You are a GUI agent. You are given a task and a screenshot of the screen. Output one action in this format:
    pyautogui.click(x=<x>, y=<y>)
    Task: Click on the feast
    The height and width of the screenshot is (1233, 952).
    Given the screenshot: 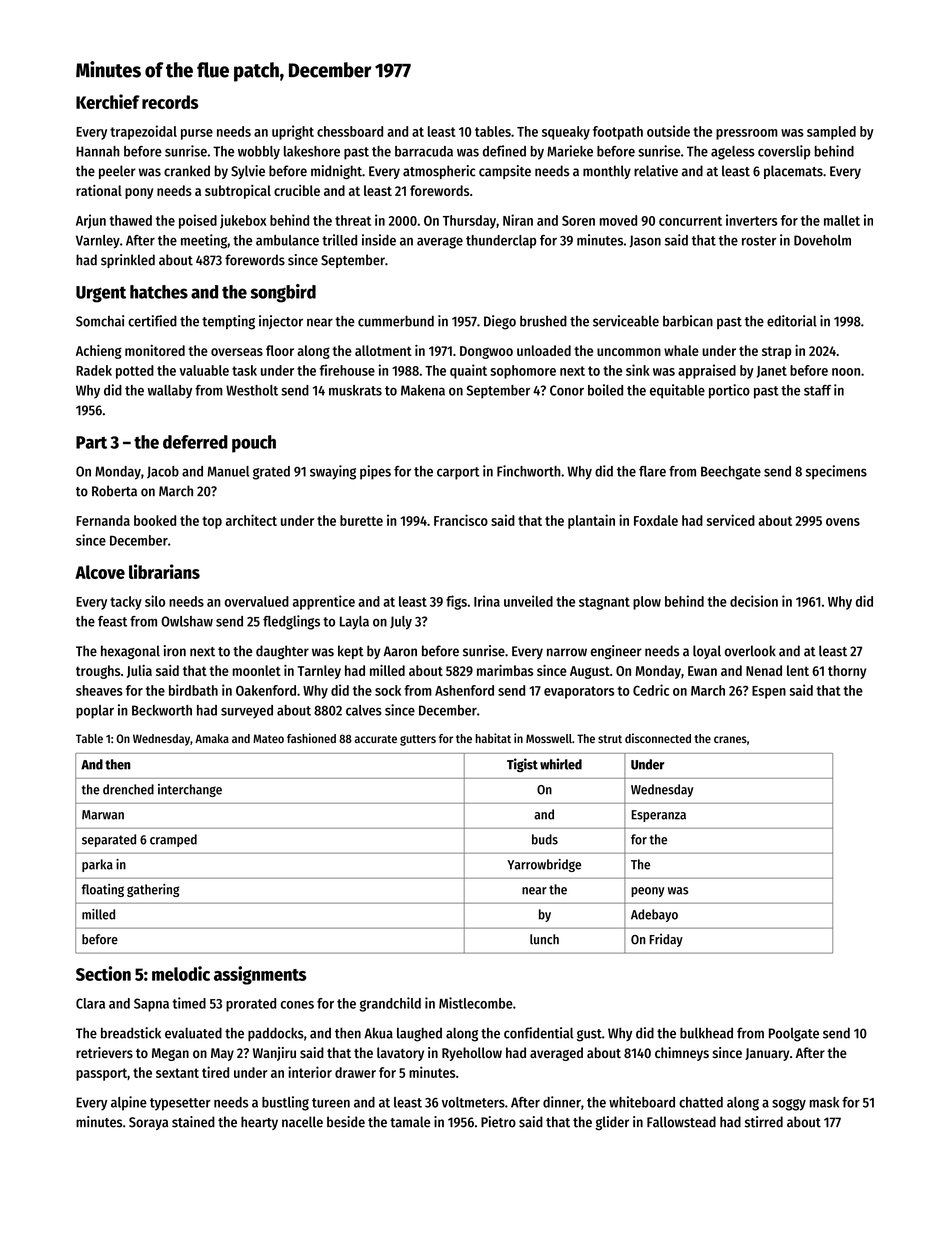 What is the action you would take?
    pyautogui.click(x=112, y=621)
